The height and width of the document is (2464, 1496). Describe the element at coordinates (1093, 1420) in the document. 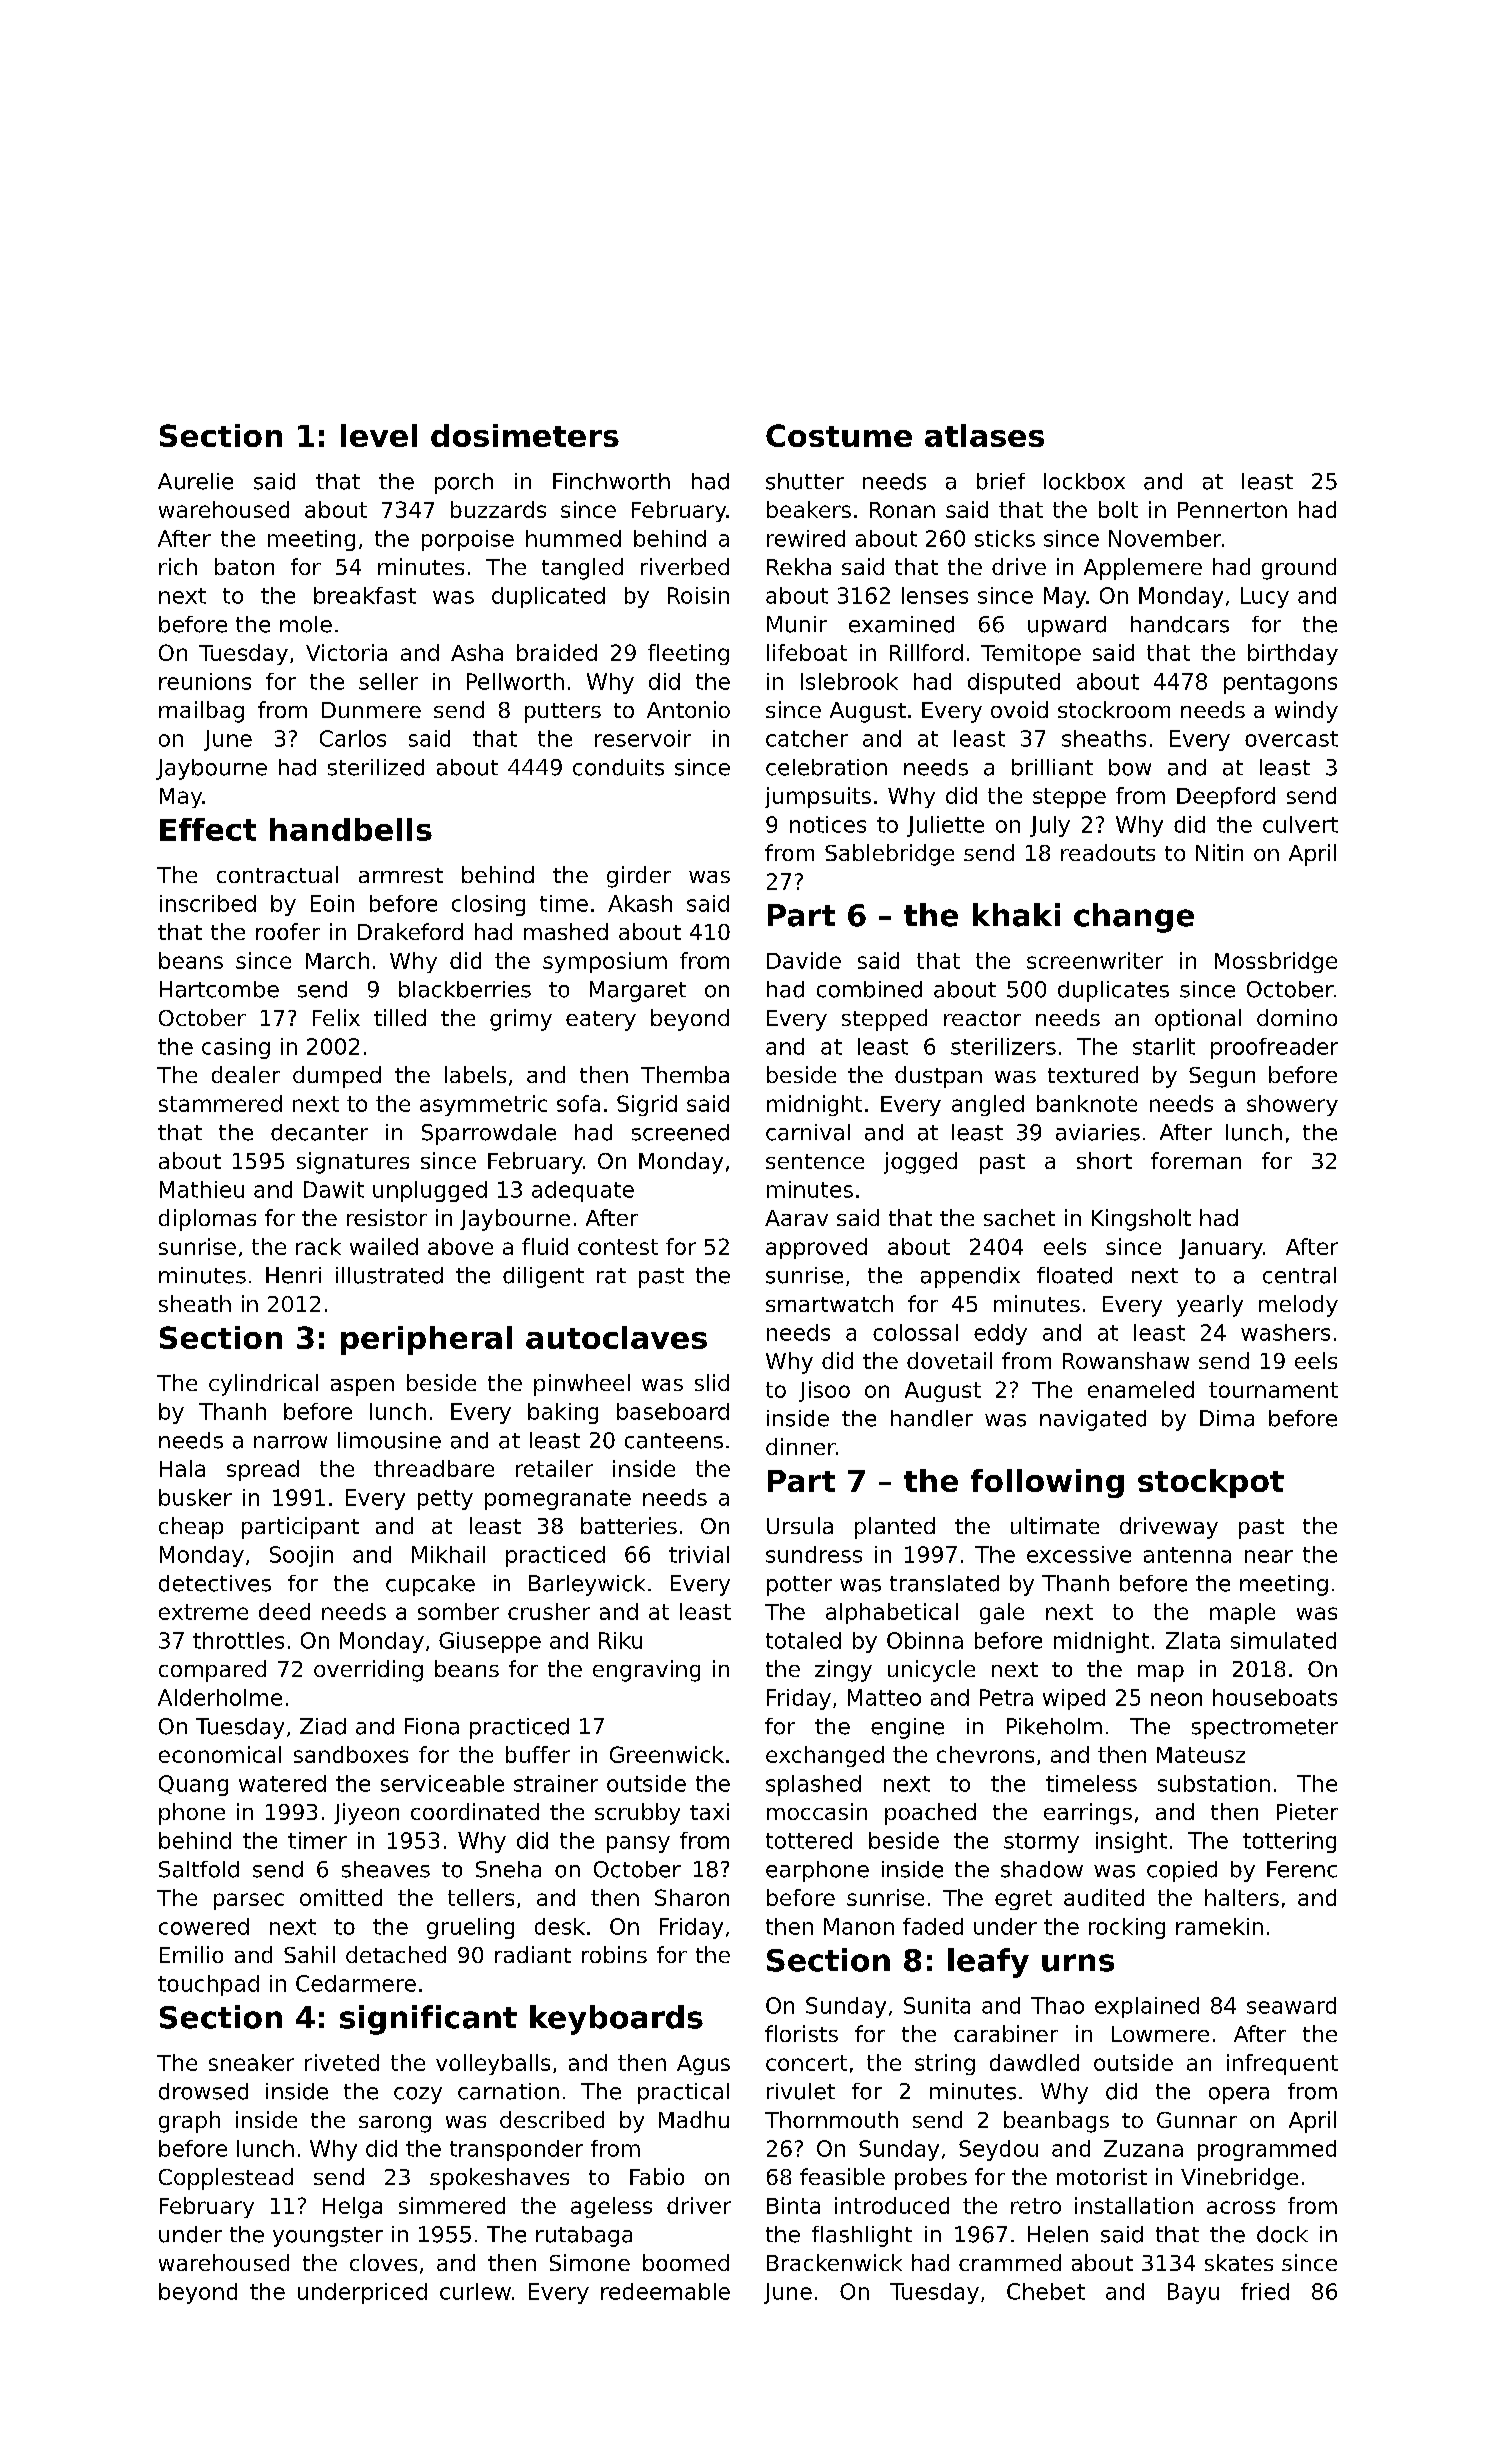

I see `navigated` at that location.
